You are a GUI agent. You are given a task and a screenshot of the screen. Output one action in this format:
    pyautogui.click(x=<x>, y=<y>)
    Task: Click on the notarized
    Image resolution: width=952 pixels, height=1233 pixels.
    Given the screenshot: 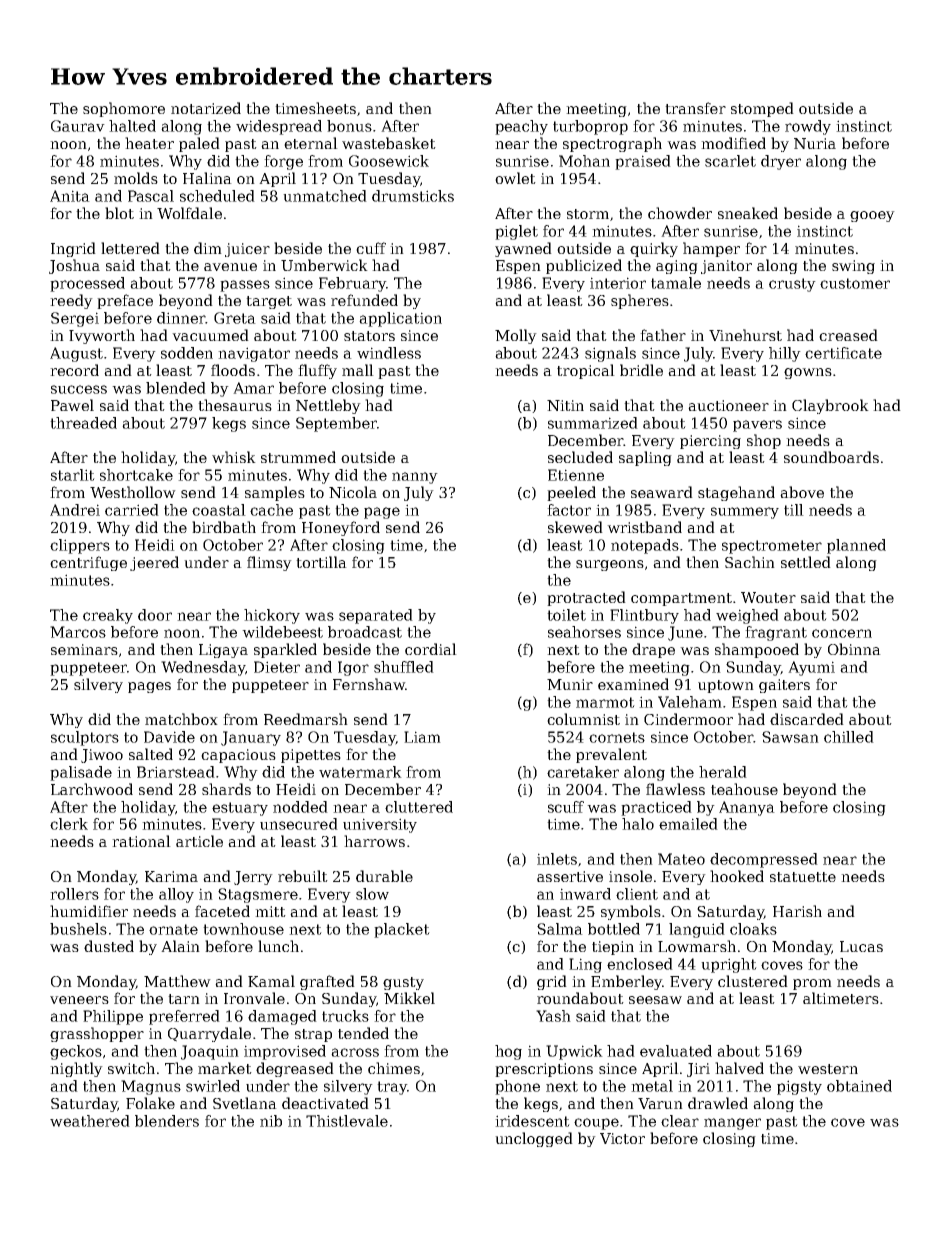 What is the action you would take?
    pyautogui.click(x=206, y=108)
